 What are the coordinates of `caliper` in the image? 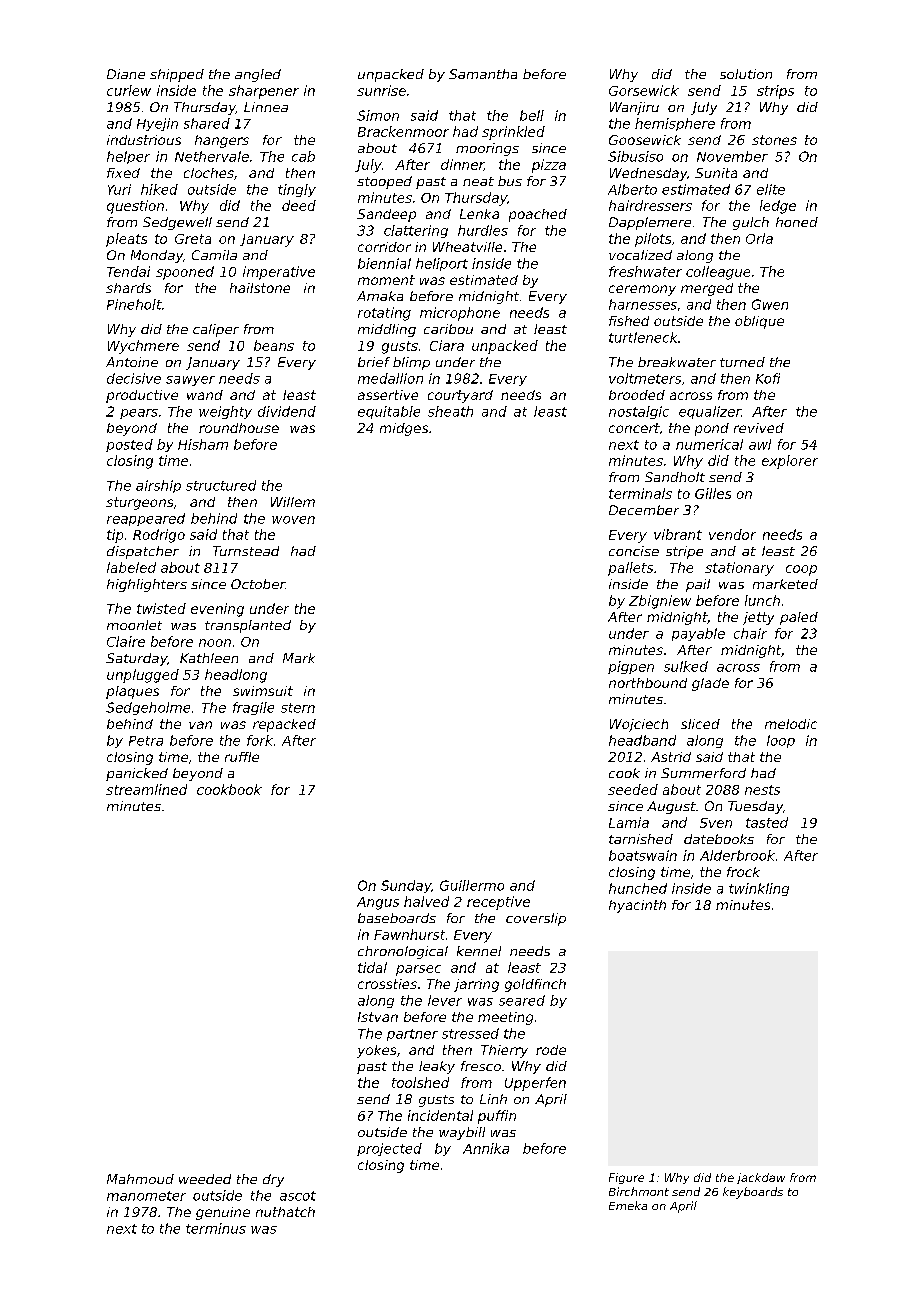 It's located at (216, 330).
